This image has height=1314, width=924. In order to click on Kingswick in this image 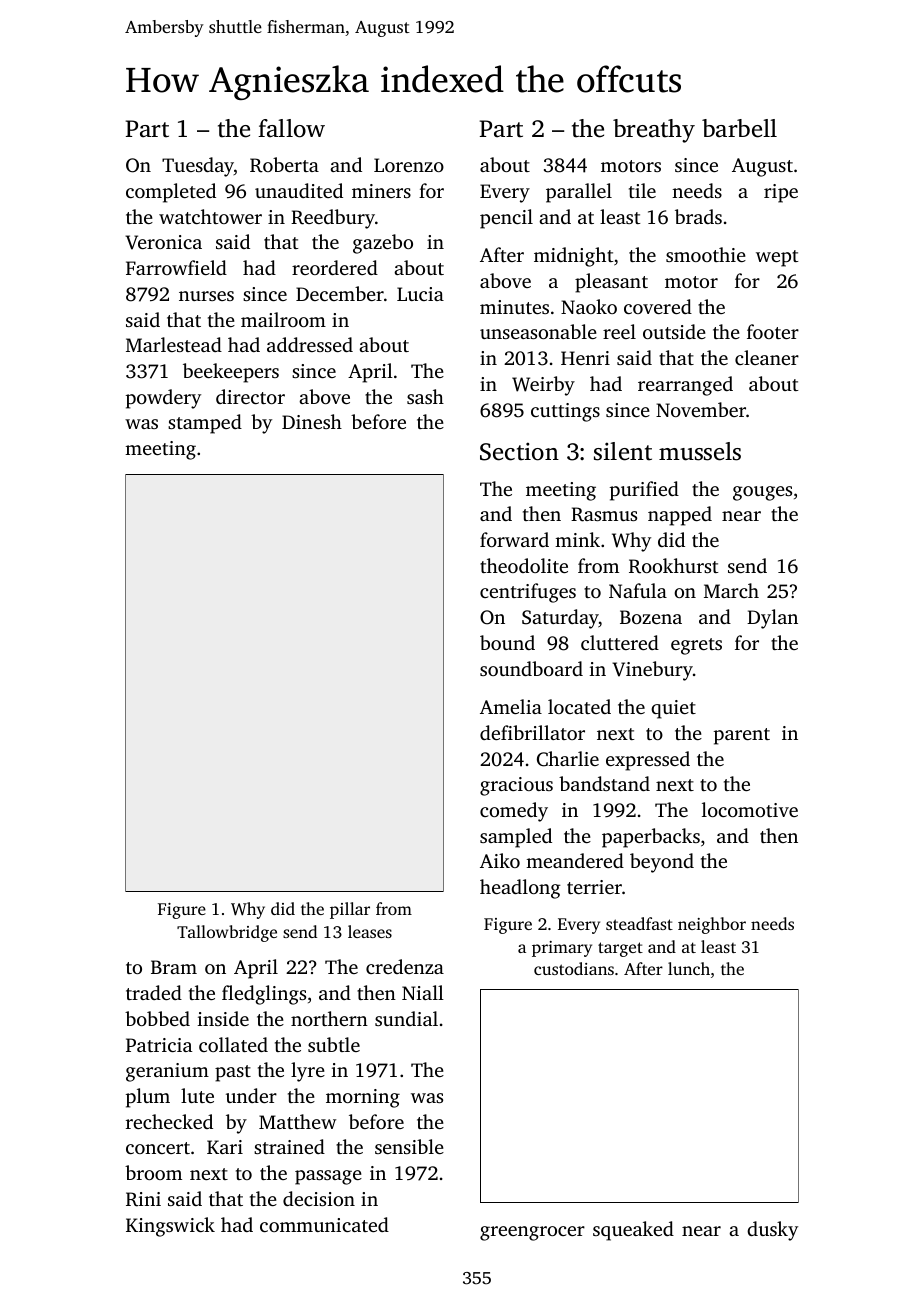, I will do `click(170, 1227)`.
